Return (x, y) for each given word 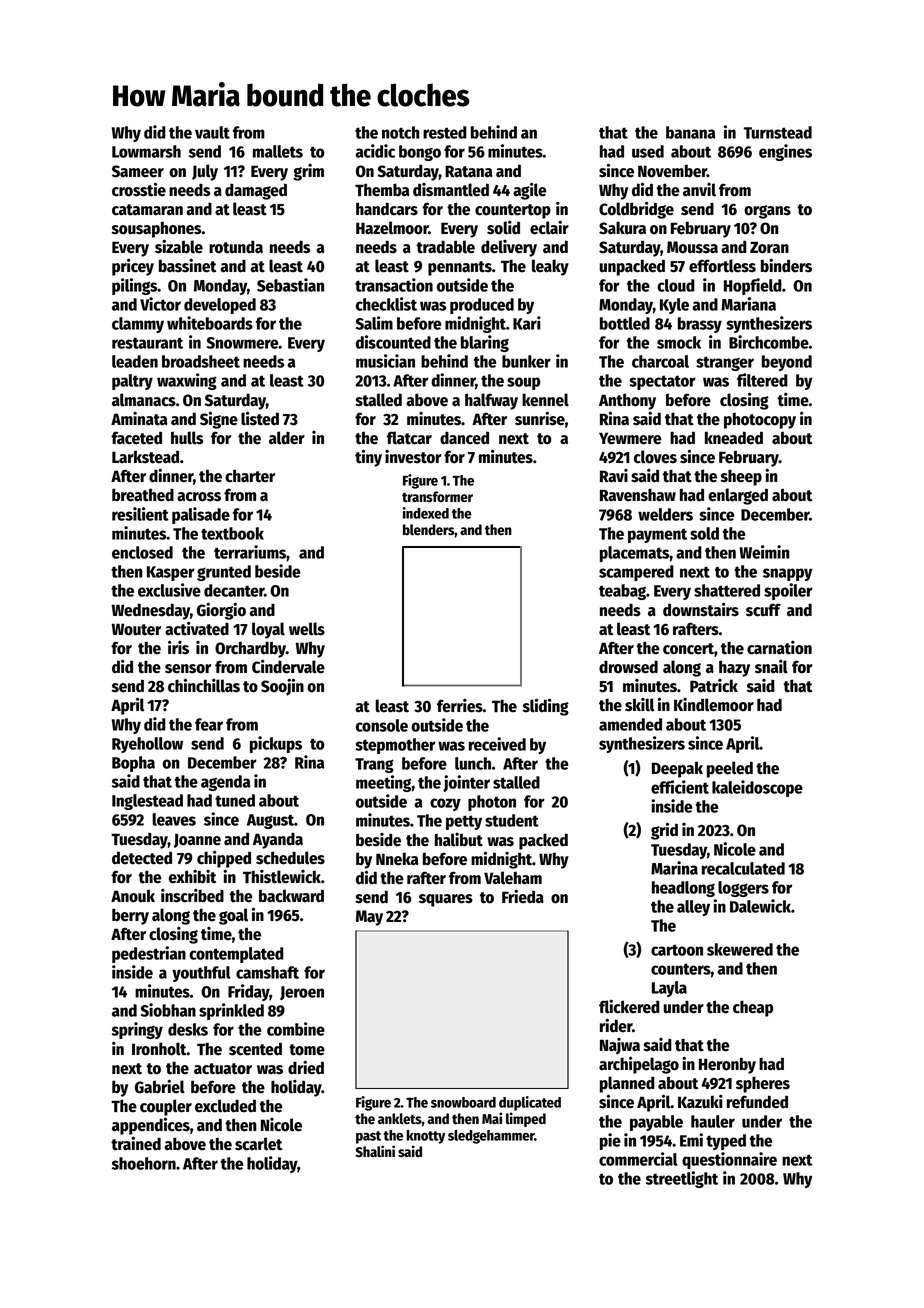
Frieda (523, 896)
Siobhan (168, 1010)
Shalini (375, 1151)
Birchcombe (769, 342)
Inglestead (147, 802)
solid (503, 228)
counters (681, 969)
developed (220, 306)
